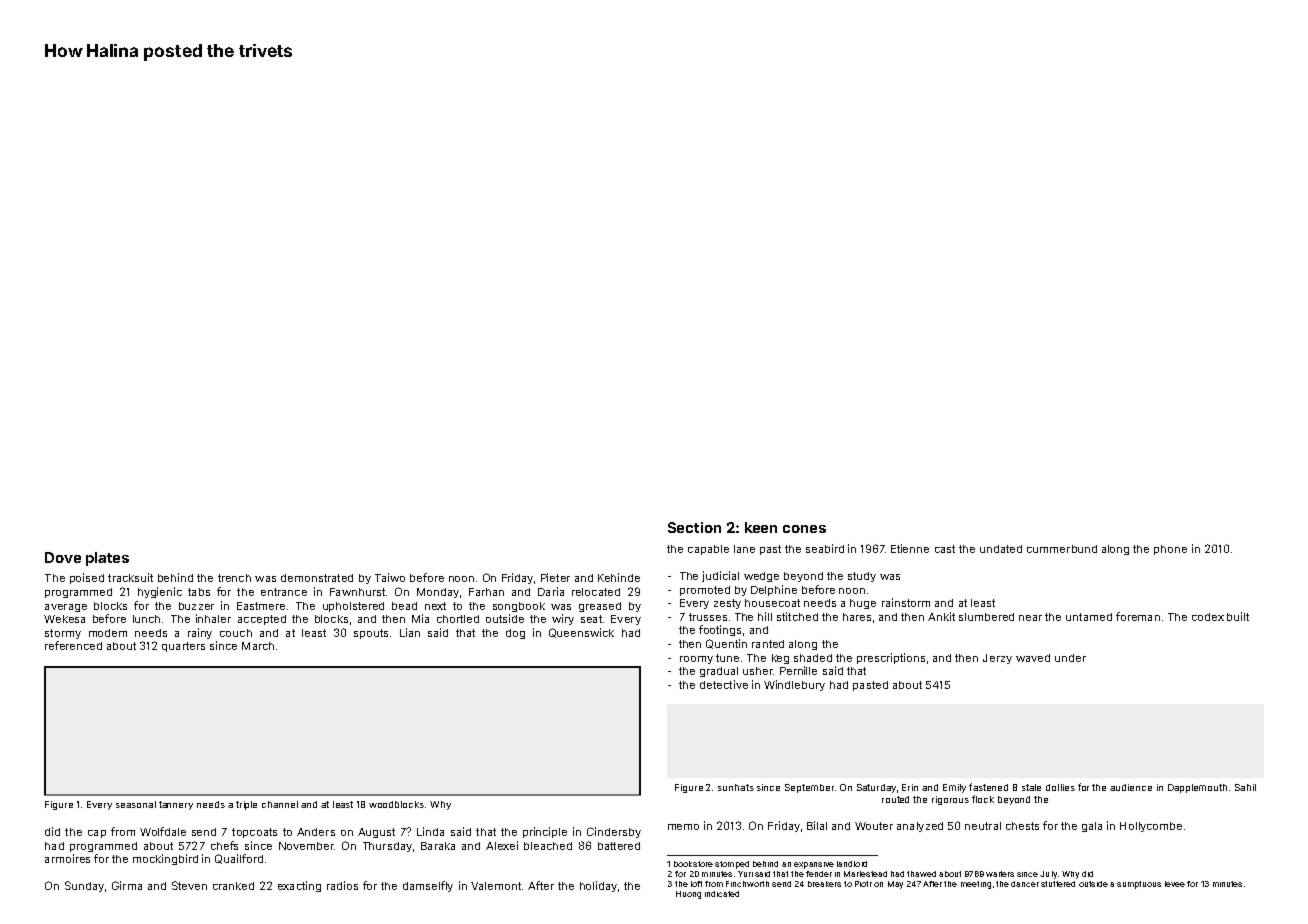  What do you see at coordinates (1170, 550) in the document?
I see `phone` at bounding box center [1170, 550].
